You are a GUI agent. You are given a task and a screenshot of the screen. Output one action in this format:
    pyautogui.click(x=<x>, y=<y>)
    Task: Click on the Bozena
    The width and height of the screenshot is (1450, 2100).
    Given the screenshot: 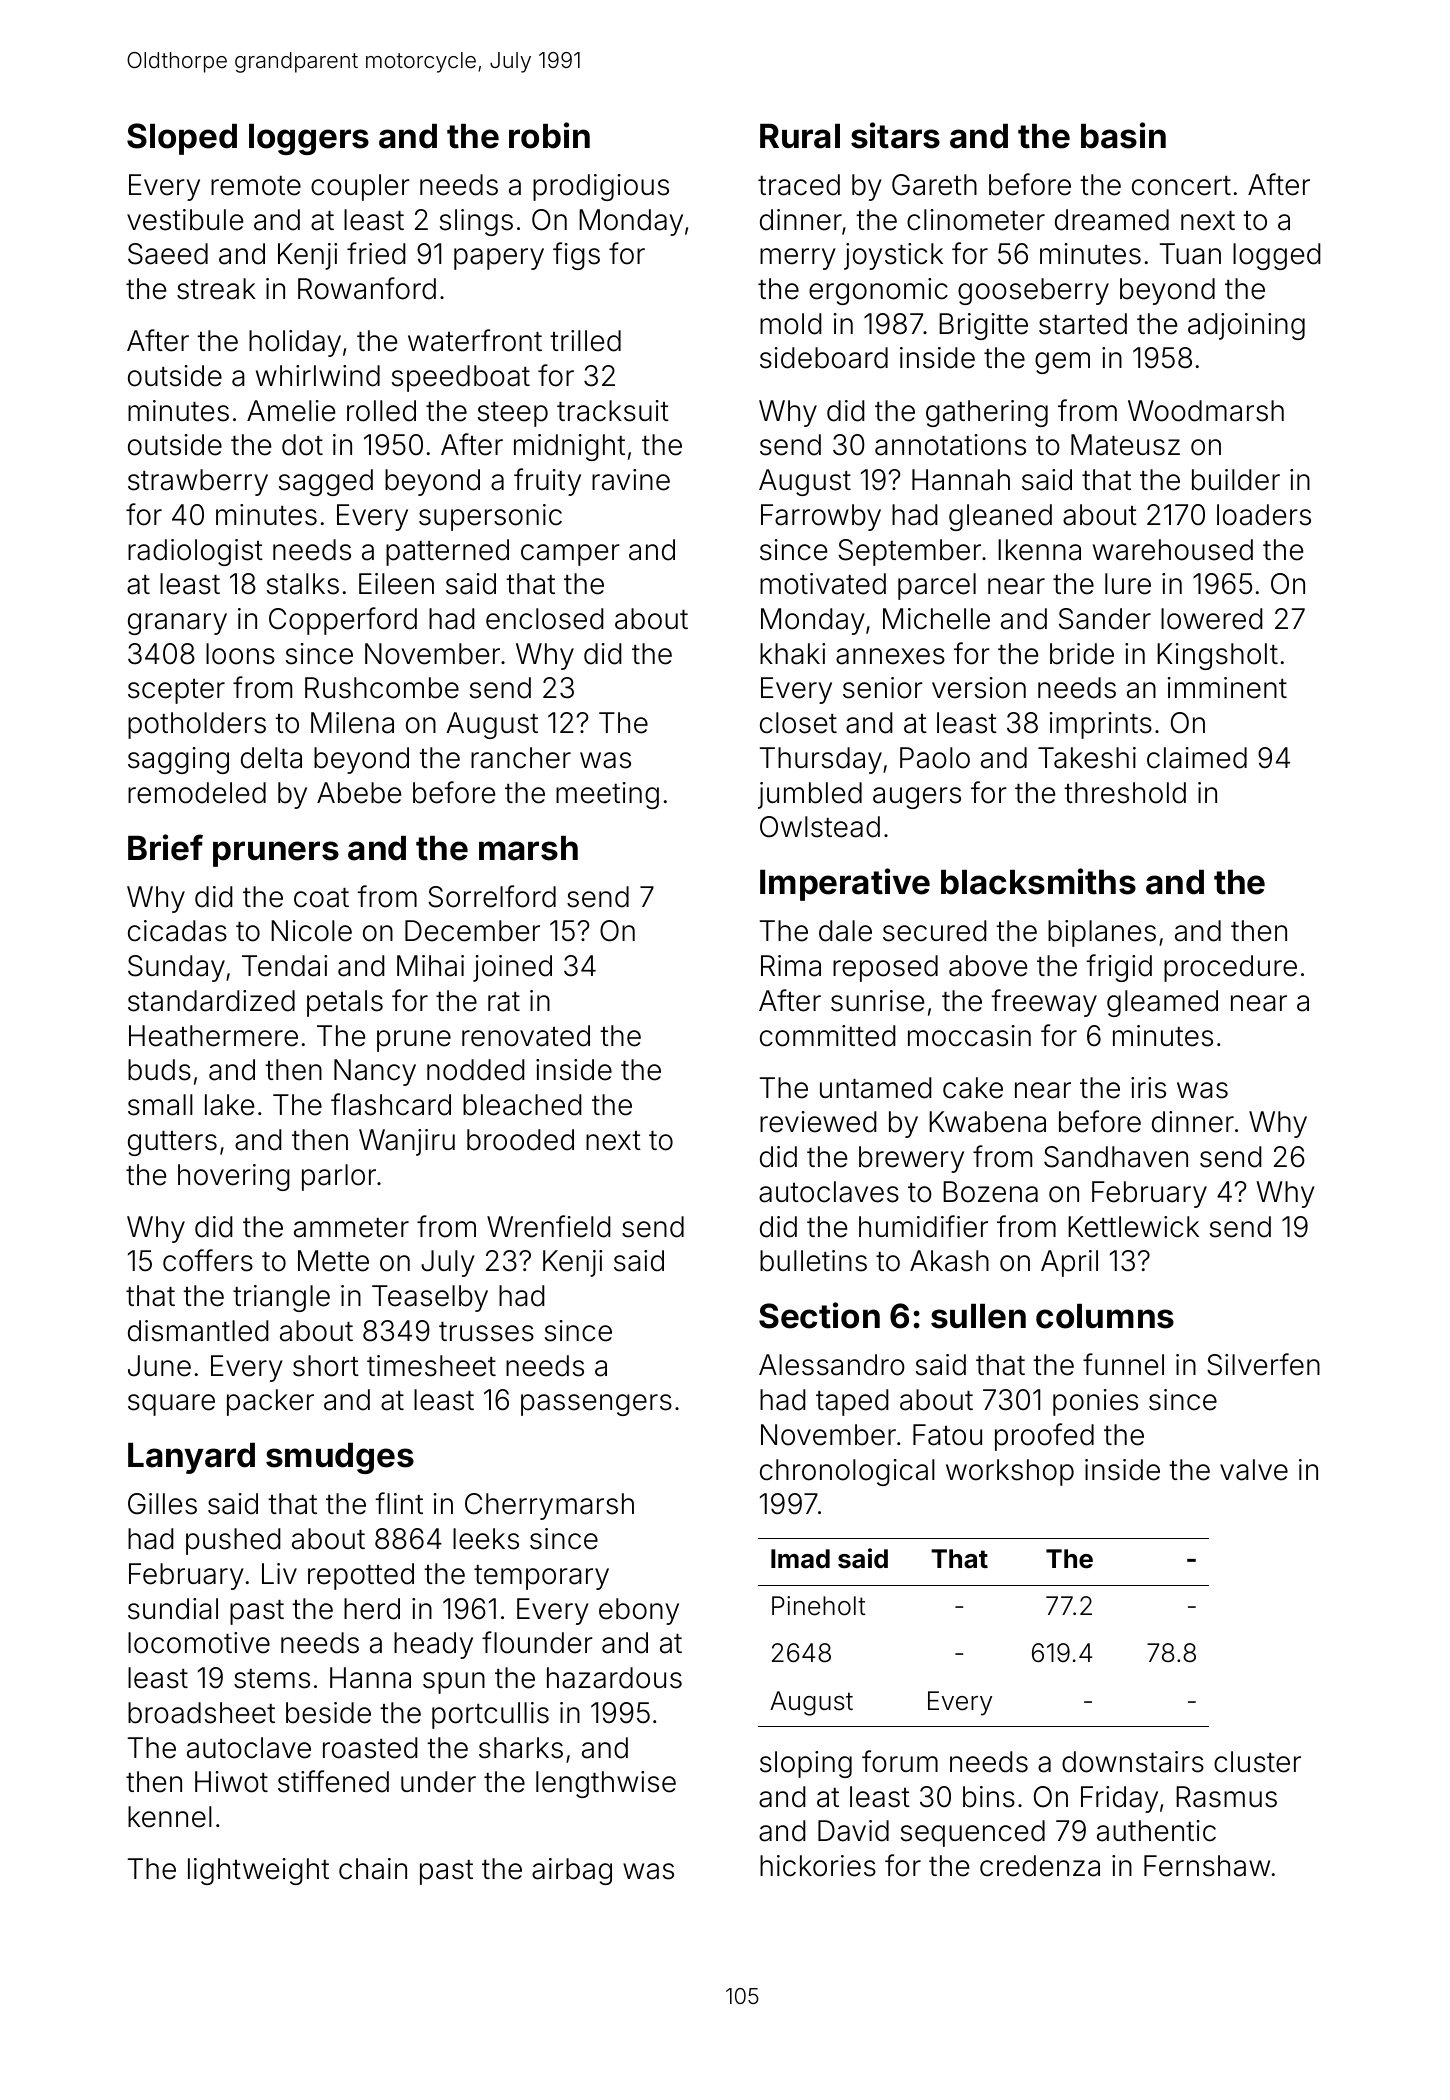 What is the action you would take?
    pyautogui.click(x=990, y=1192)
